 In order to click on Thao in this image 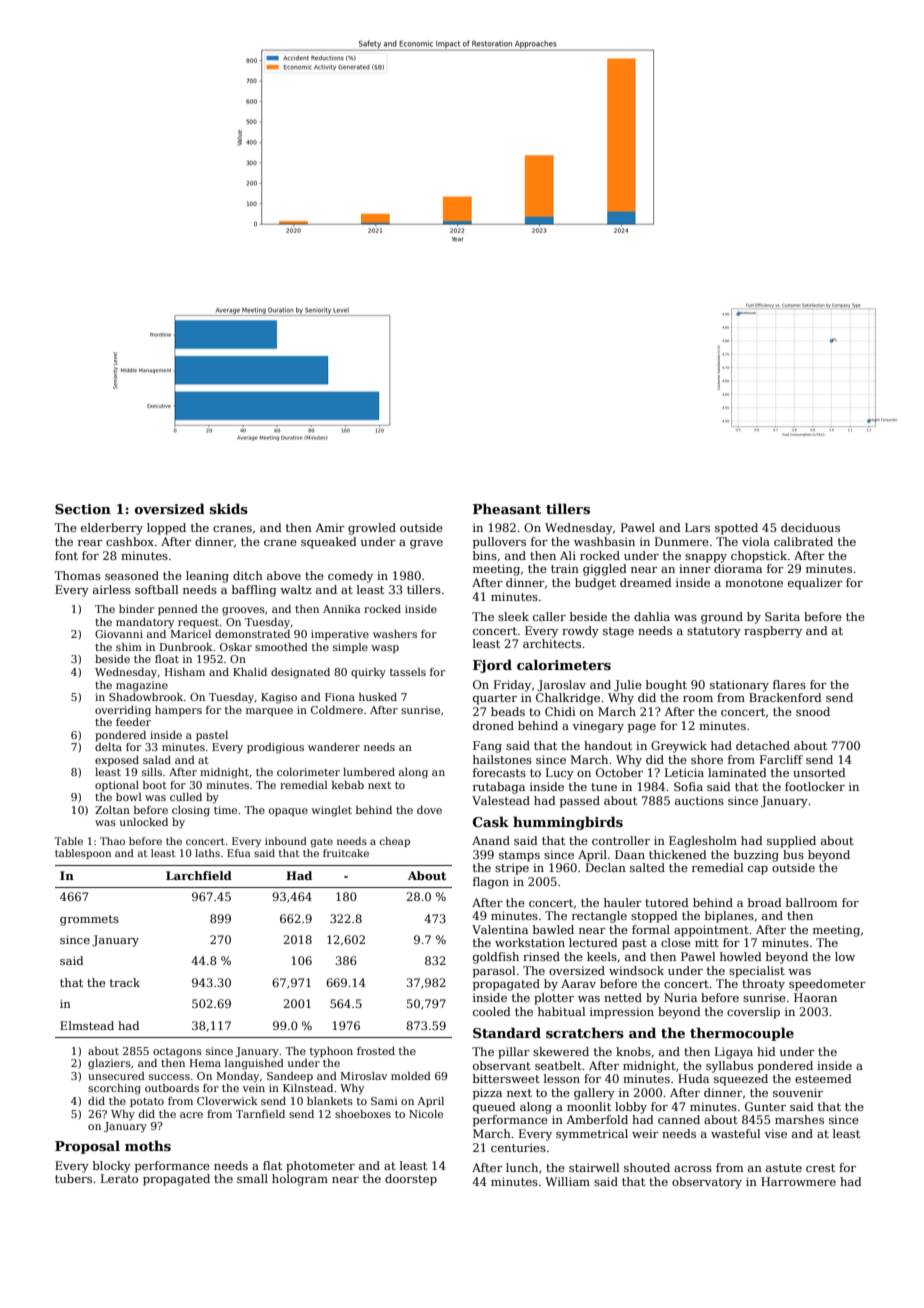, I will do `click(112, 841)`.
